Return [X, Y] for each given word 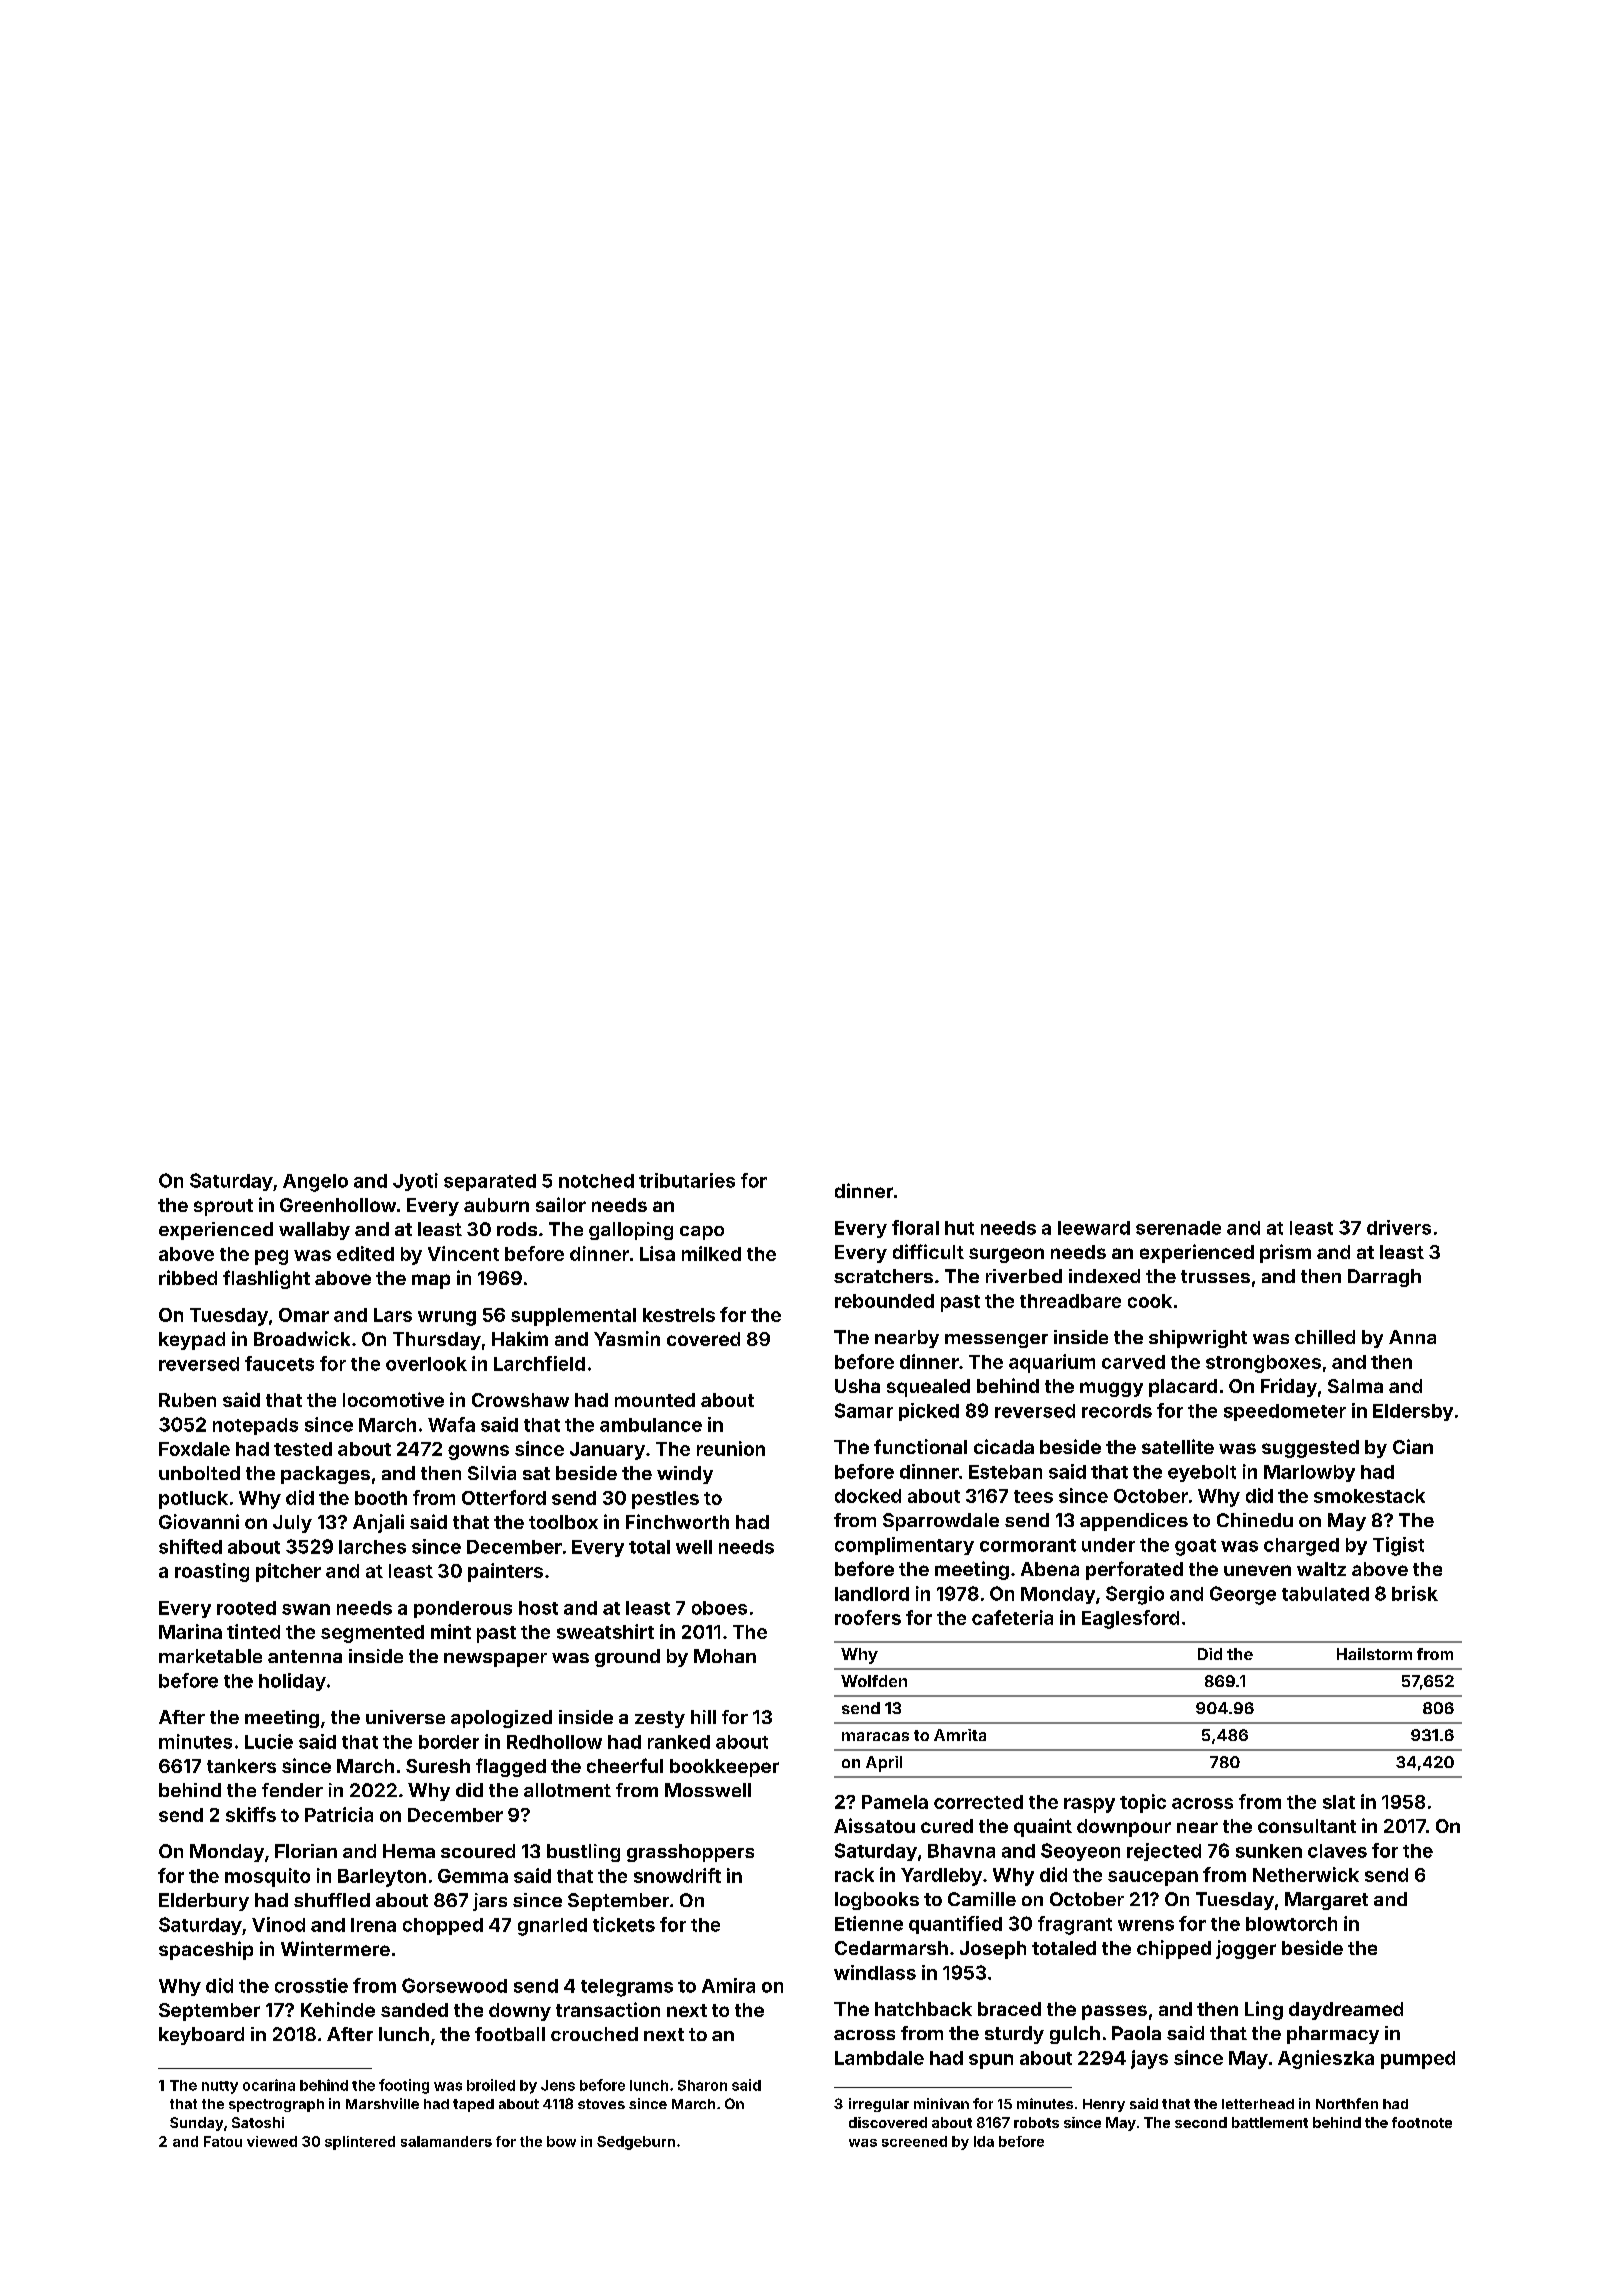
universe [405, 1717]
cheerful [625, 1765]
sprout [223, 1207]
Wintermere [335, 1948]
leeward [1094, 1228]
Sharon [702, 2085]
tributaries [687, 1180]
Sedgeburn [636, 2143]
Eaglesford [1130, 1619]
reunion [731, 1448]
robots [1036, 2122]
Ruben [187, 1400]
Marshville [382, 2103]
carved [1133, 1362]
